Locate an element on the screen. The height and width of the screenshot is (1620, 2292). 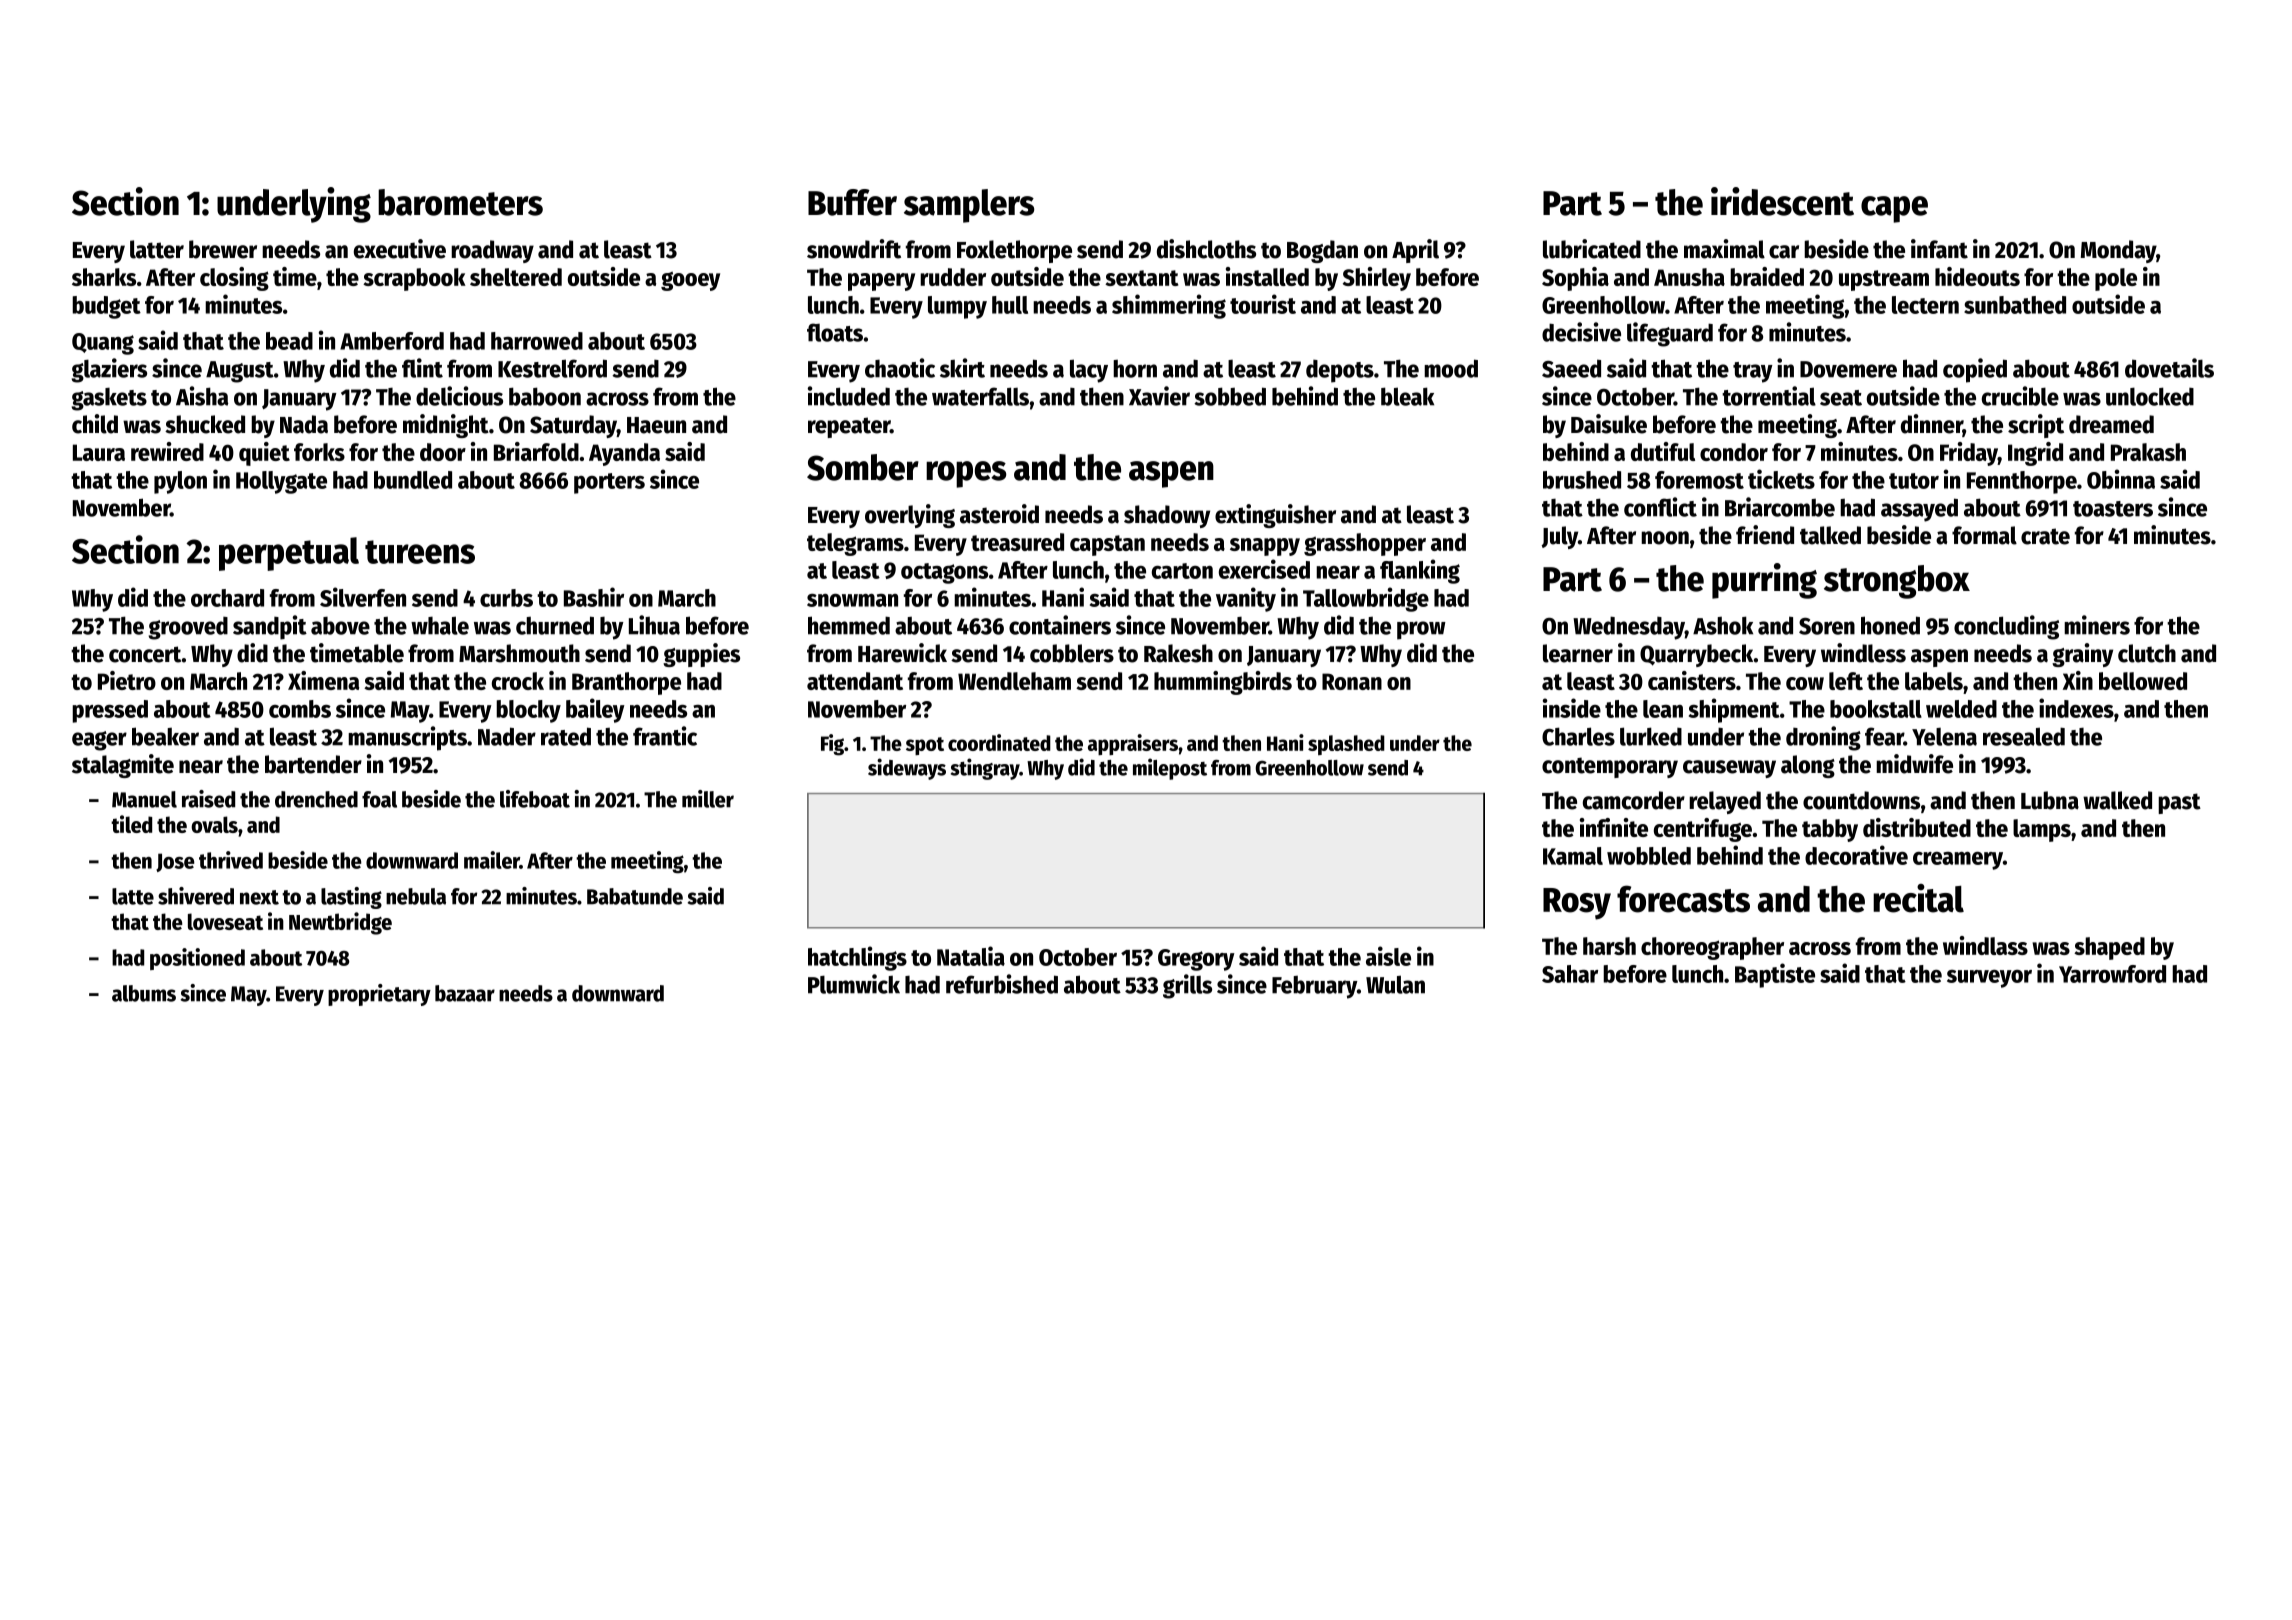
Yarrowford is located at coordinates (2112, 974).
